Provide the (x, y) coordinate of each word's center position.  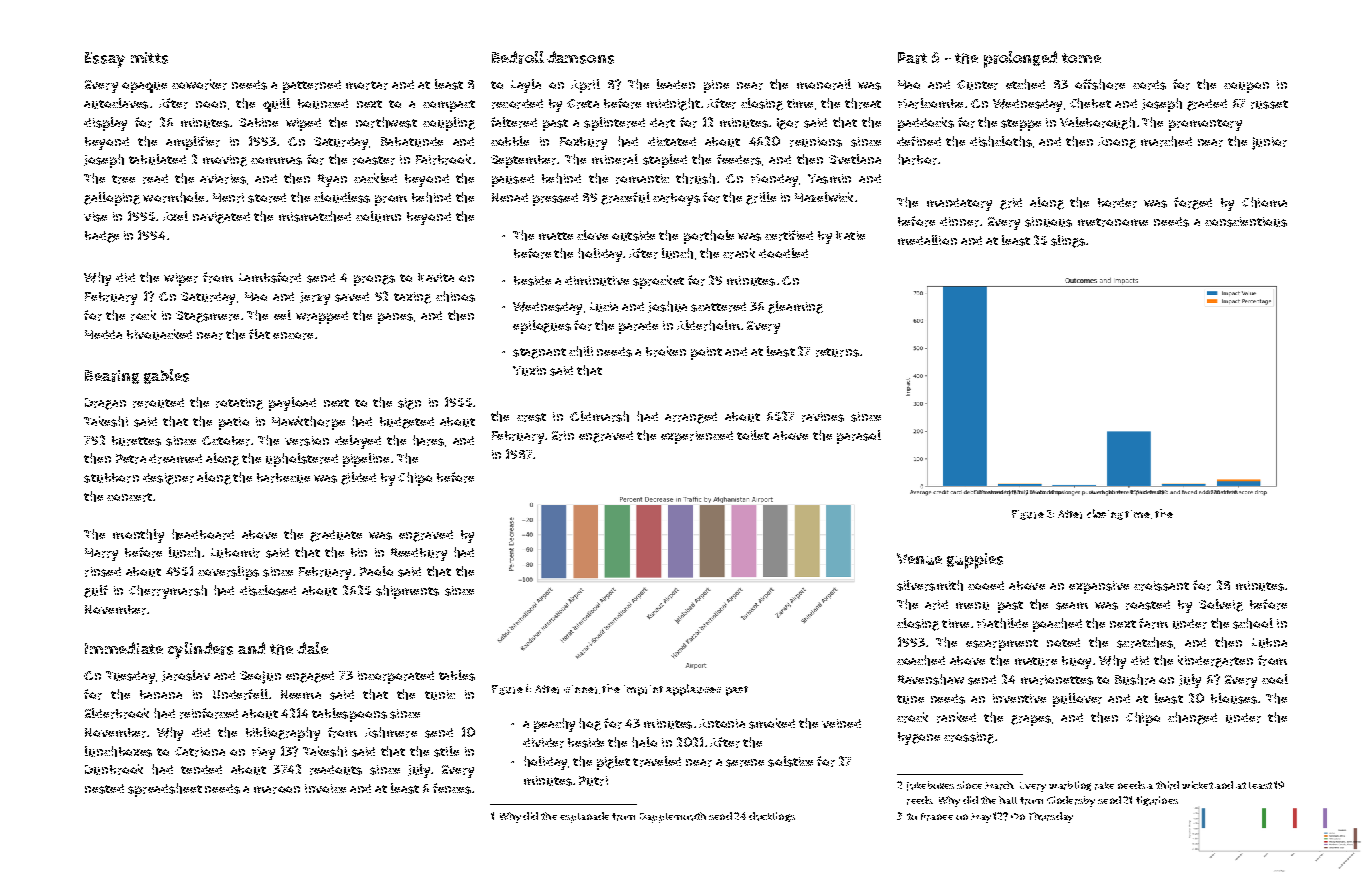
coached (921, 660)
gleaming (795, 307)
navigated (221, 218)
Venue (919, 559)
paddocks (926, 124)
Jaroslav (186, 676)
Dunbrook (114, 769)
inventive (1019, 698)
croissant (1161, 586)
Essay (105, 60)
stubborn (111, 478)
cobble (510, 141)
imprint (643, 690)
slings (1068, 241)
